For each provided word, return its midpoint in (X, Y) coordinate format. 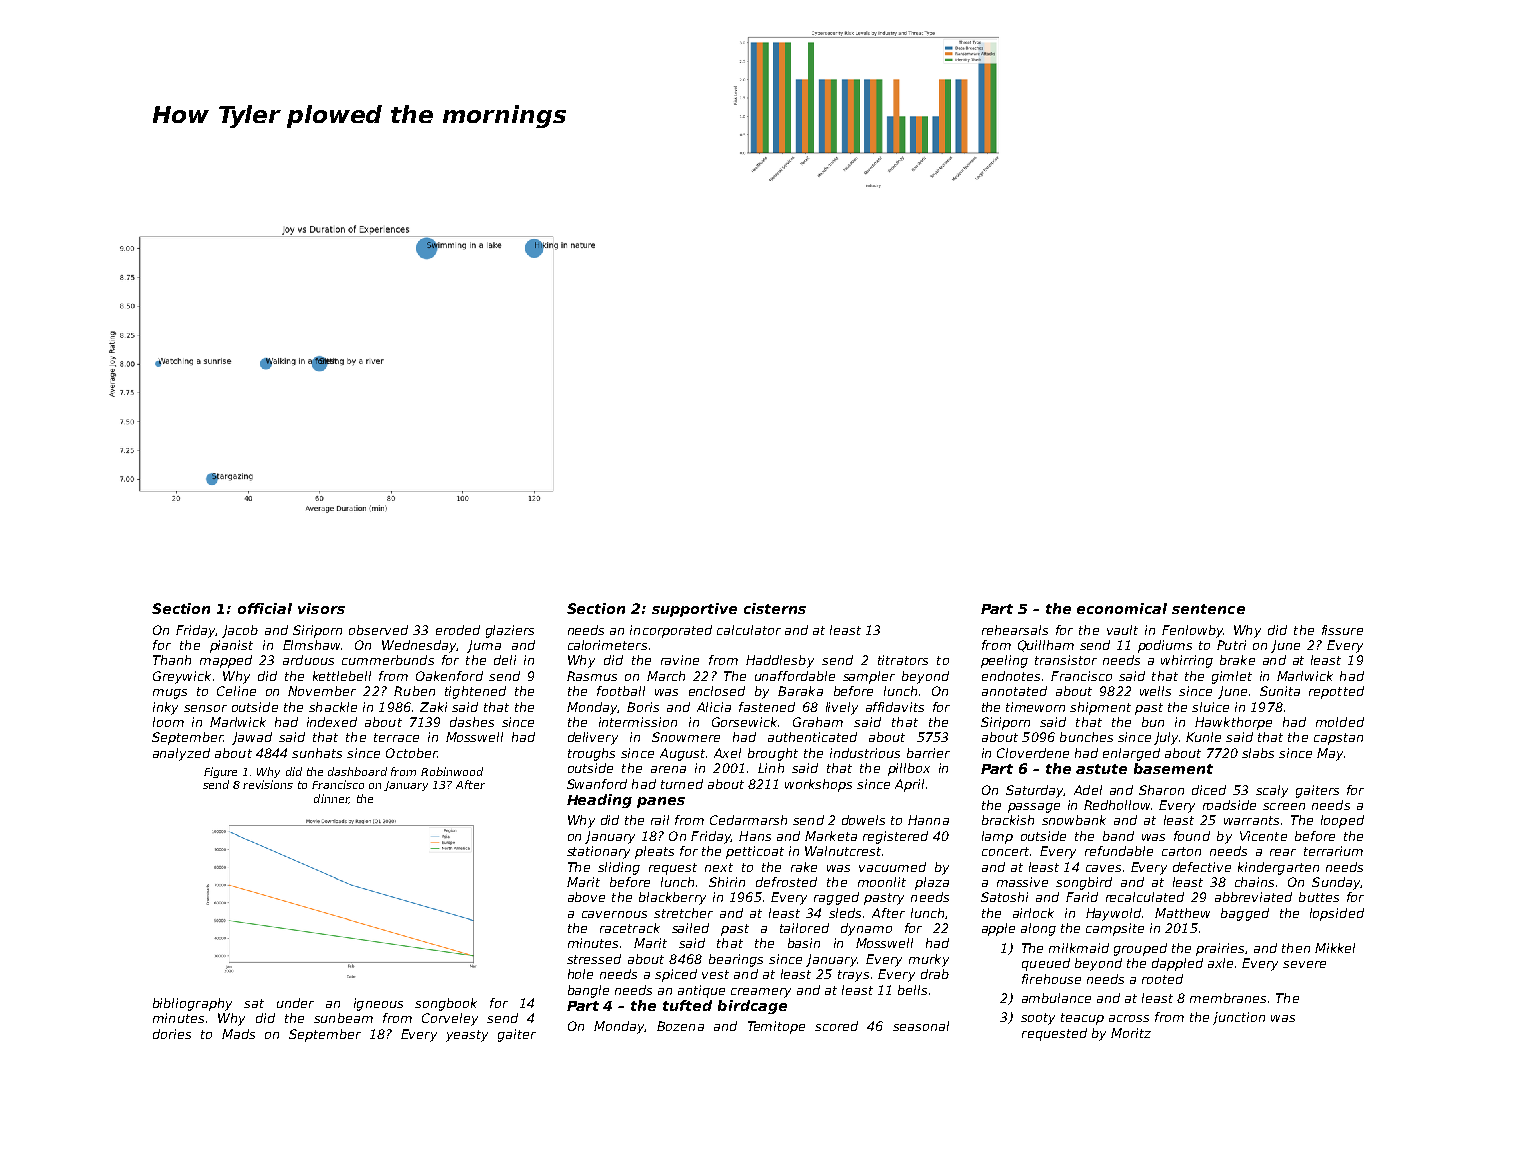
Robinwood (452, 771)
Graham (818, 722)
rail (660, 820)
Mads (238, 1034)
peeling (1004, 661)
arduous (308, 660)
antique (701, 991)
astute (1101, 769)
